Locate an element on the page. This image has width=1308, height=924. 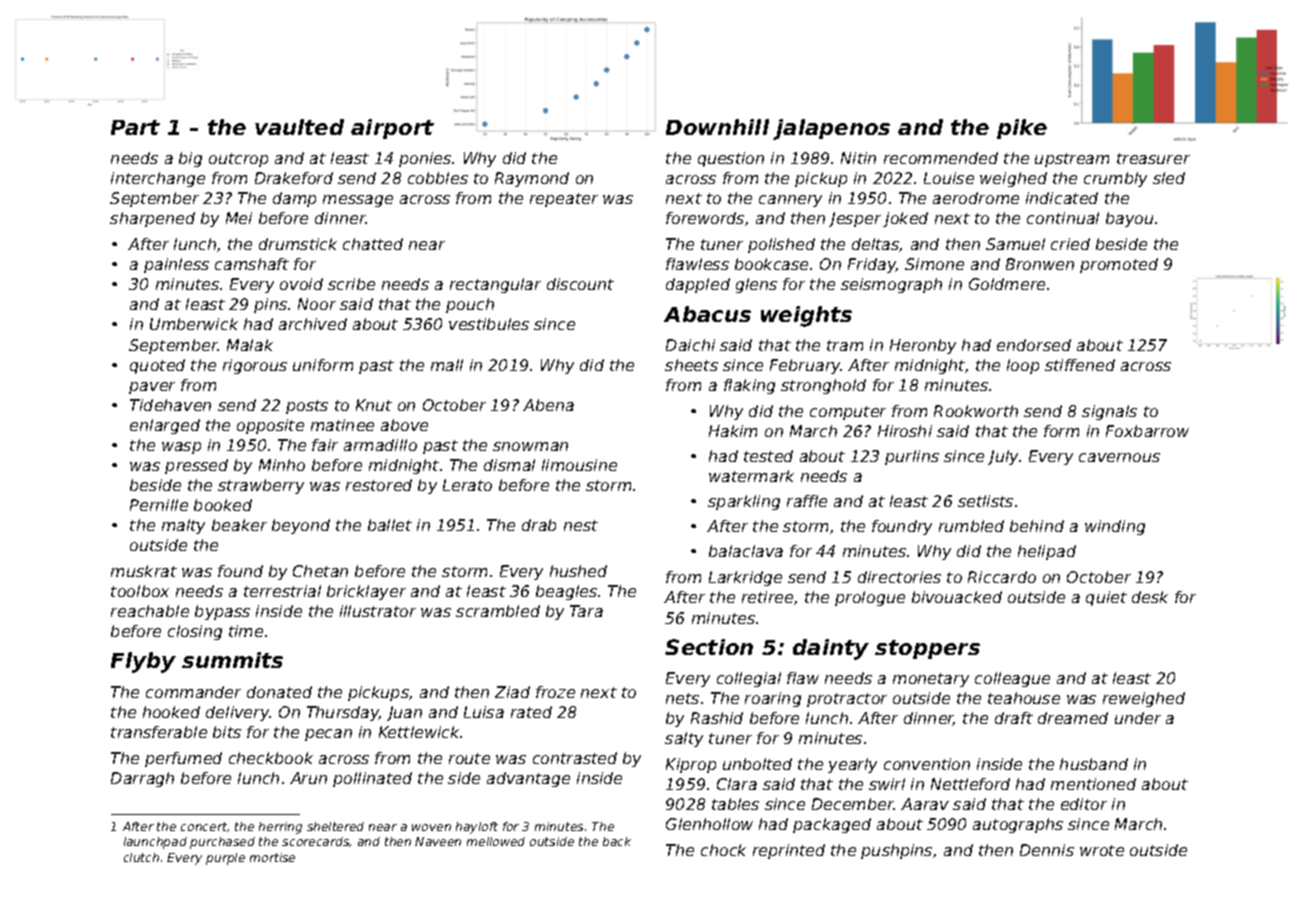
chock is located at coordinates (723, 850).
